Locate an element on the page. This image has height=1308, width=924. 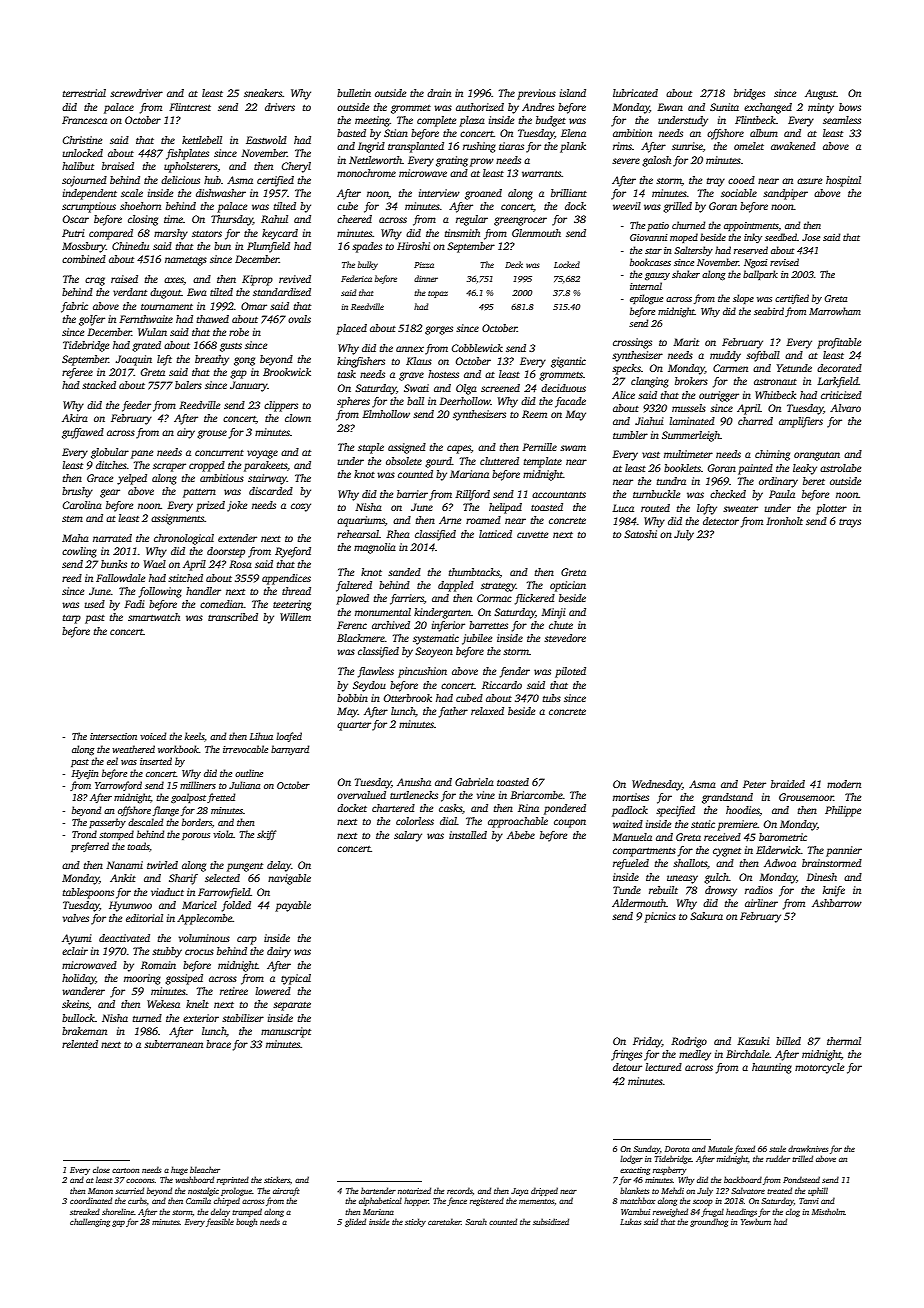
tramped is located at coordinates (247, 1212).
